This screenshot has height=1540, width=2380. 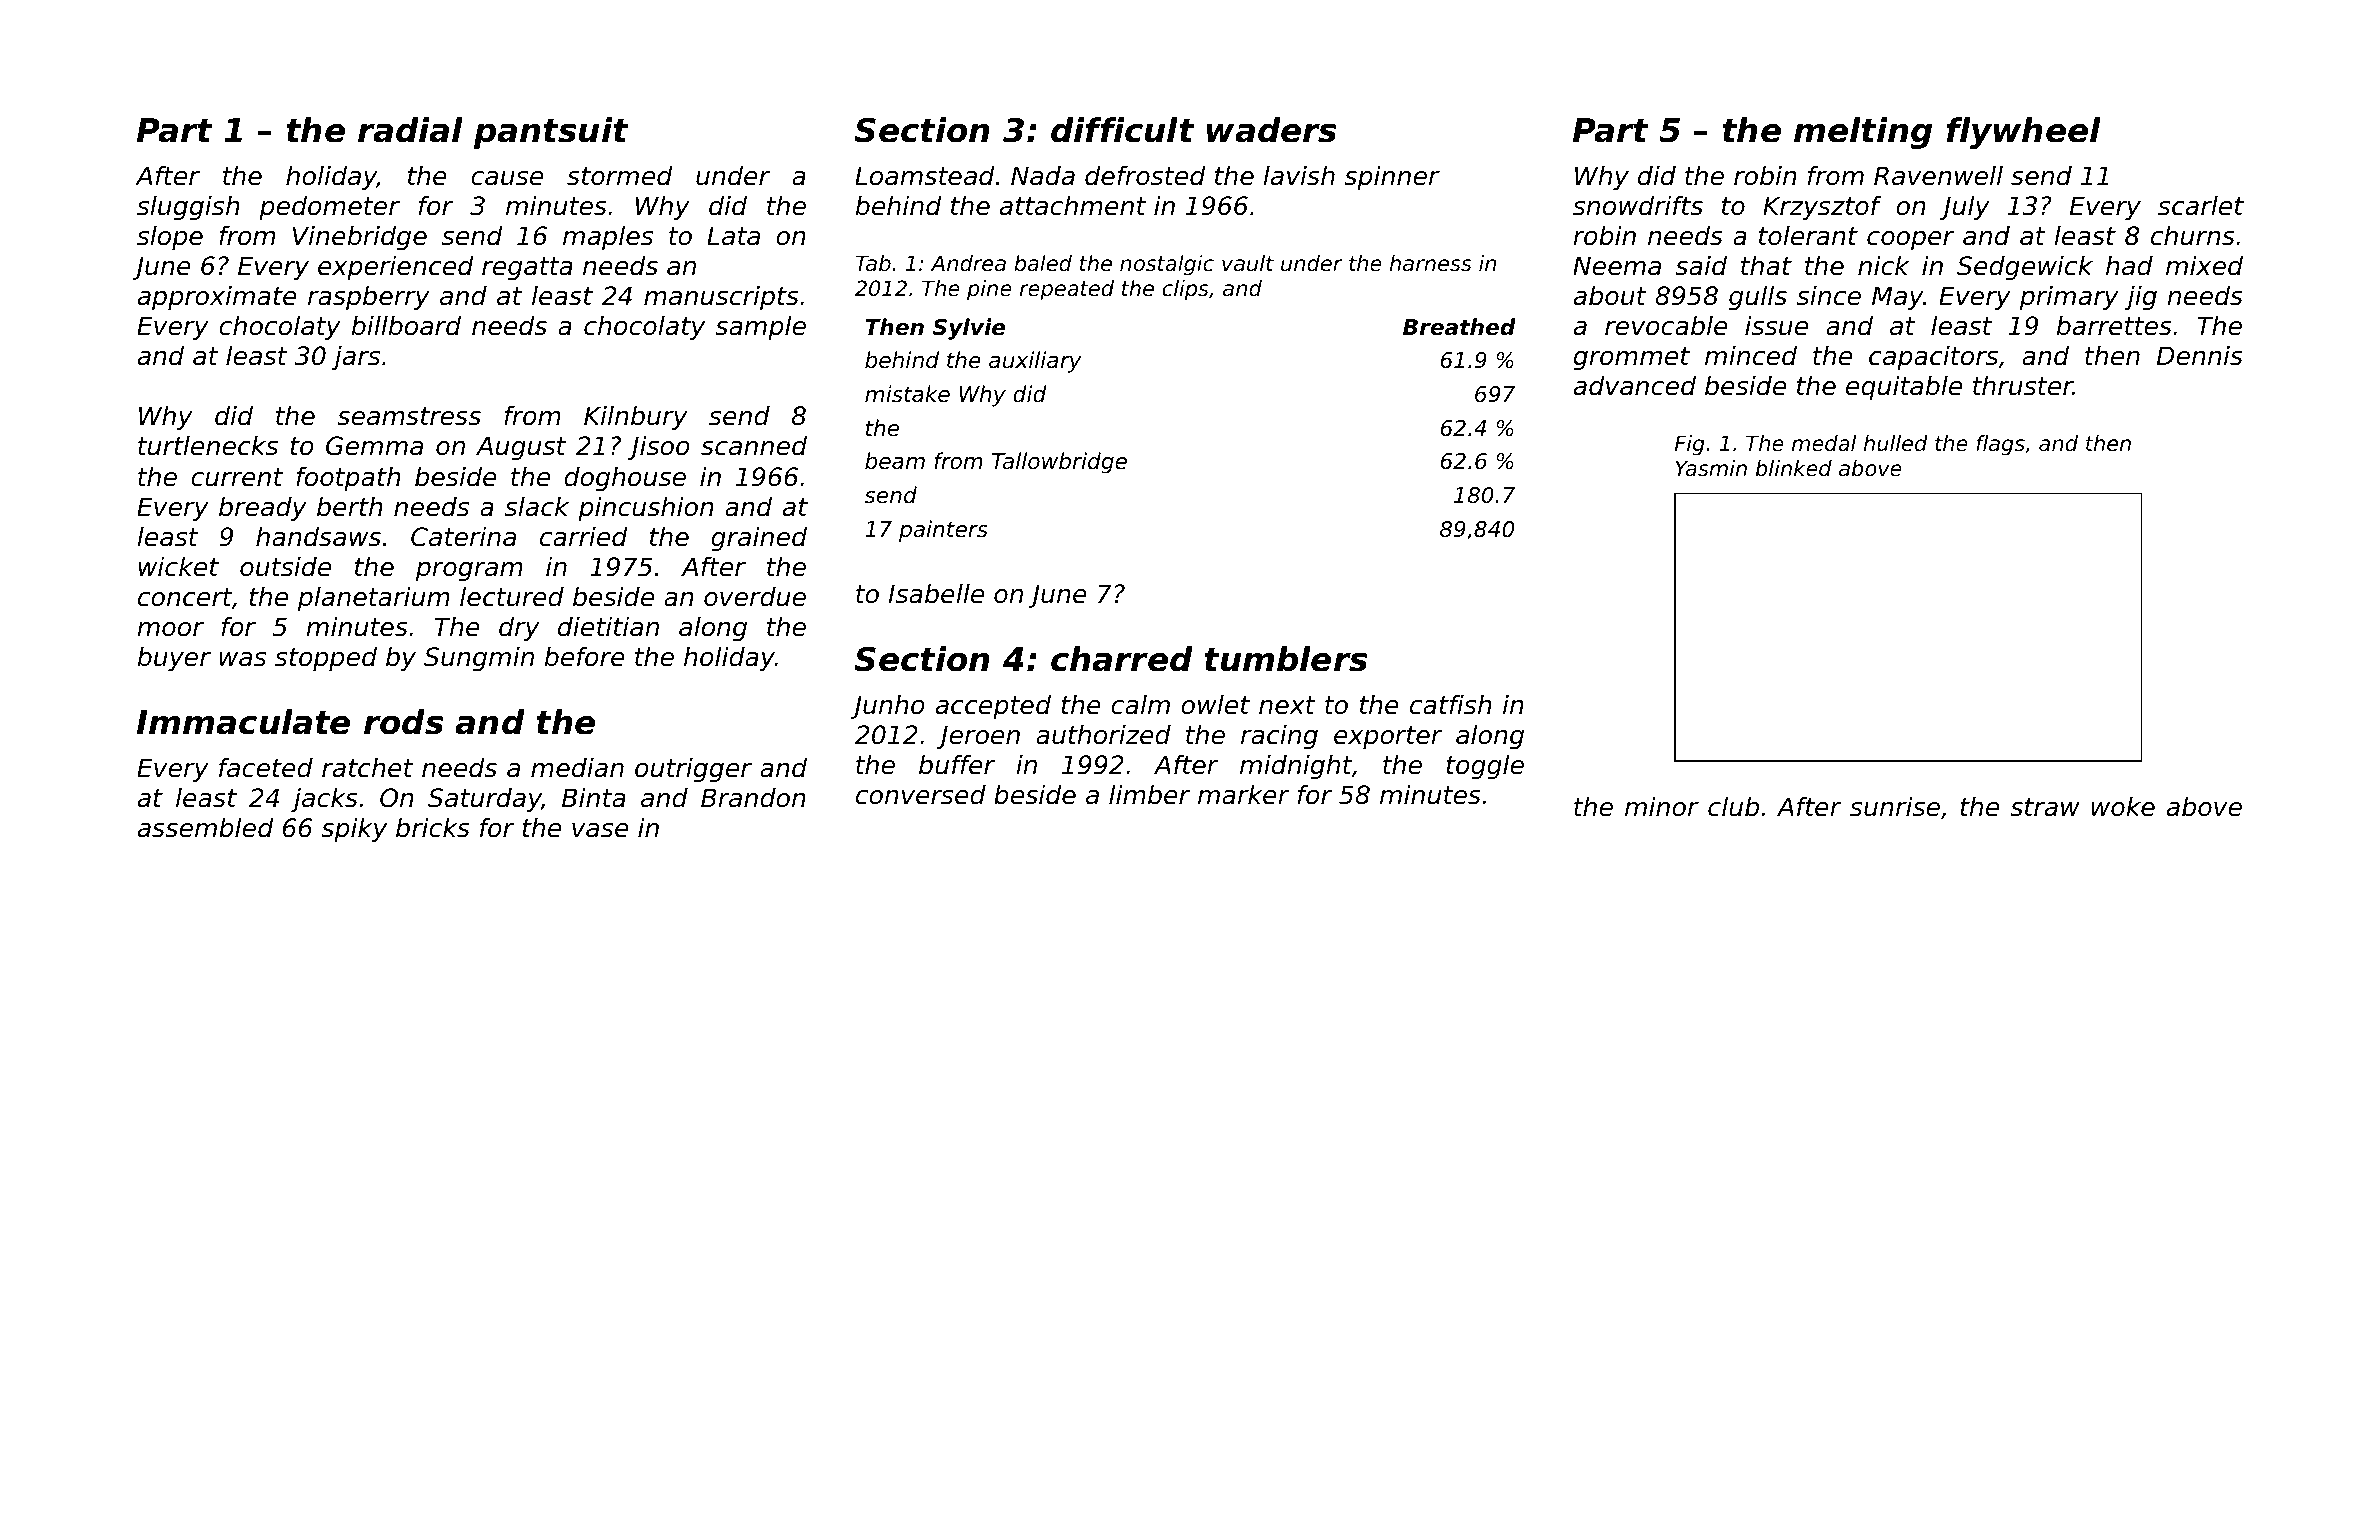 I want to click on club, so click(x=1733, y=807).
